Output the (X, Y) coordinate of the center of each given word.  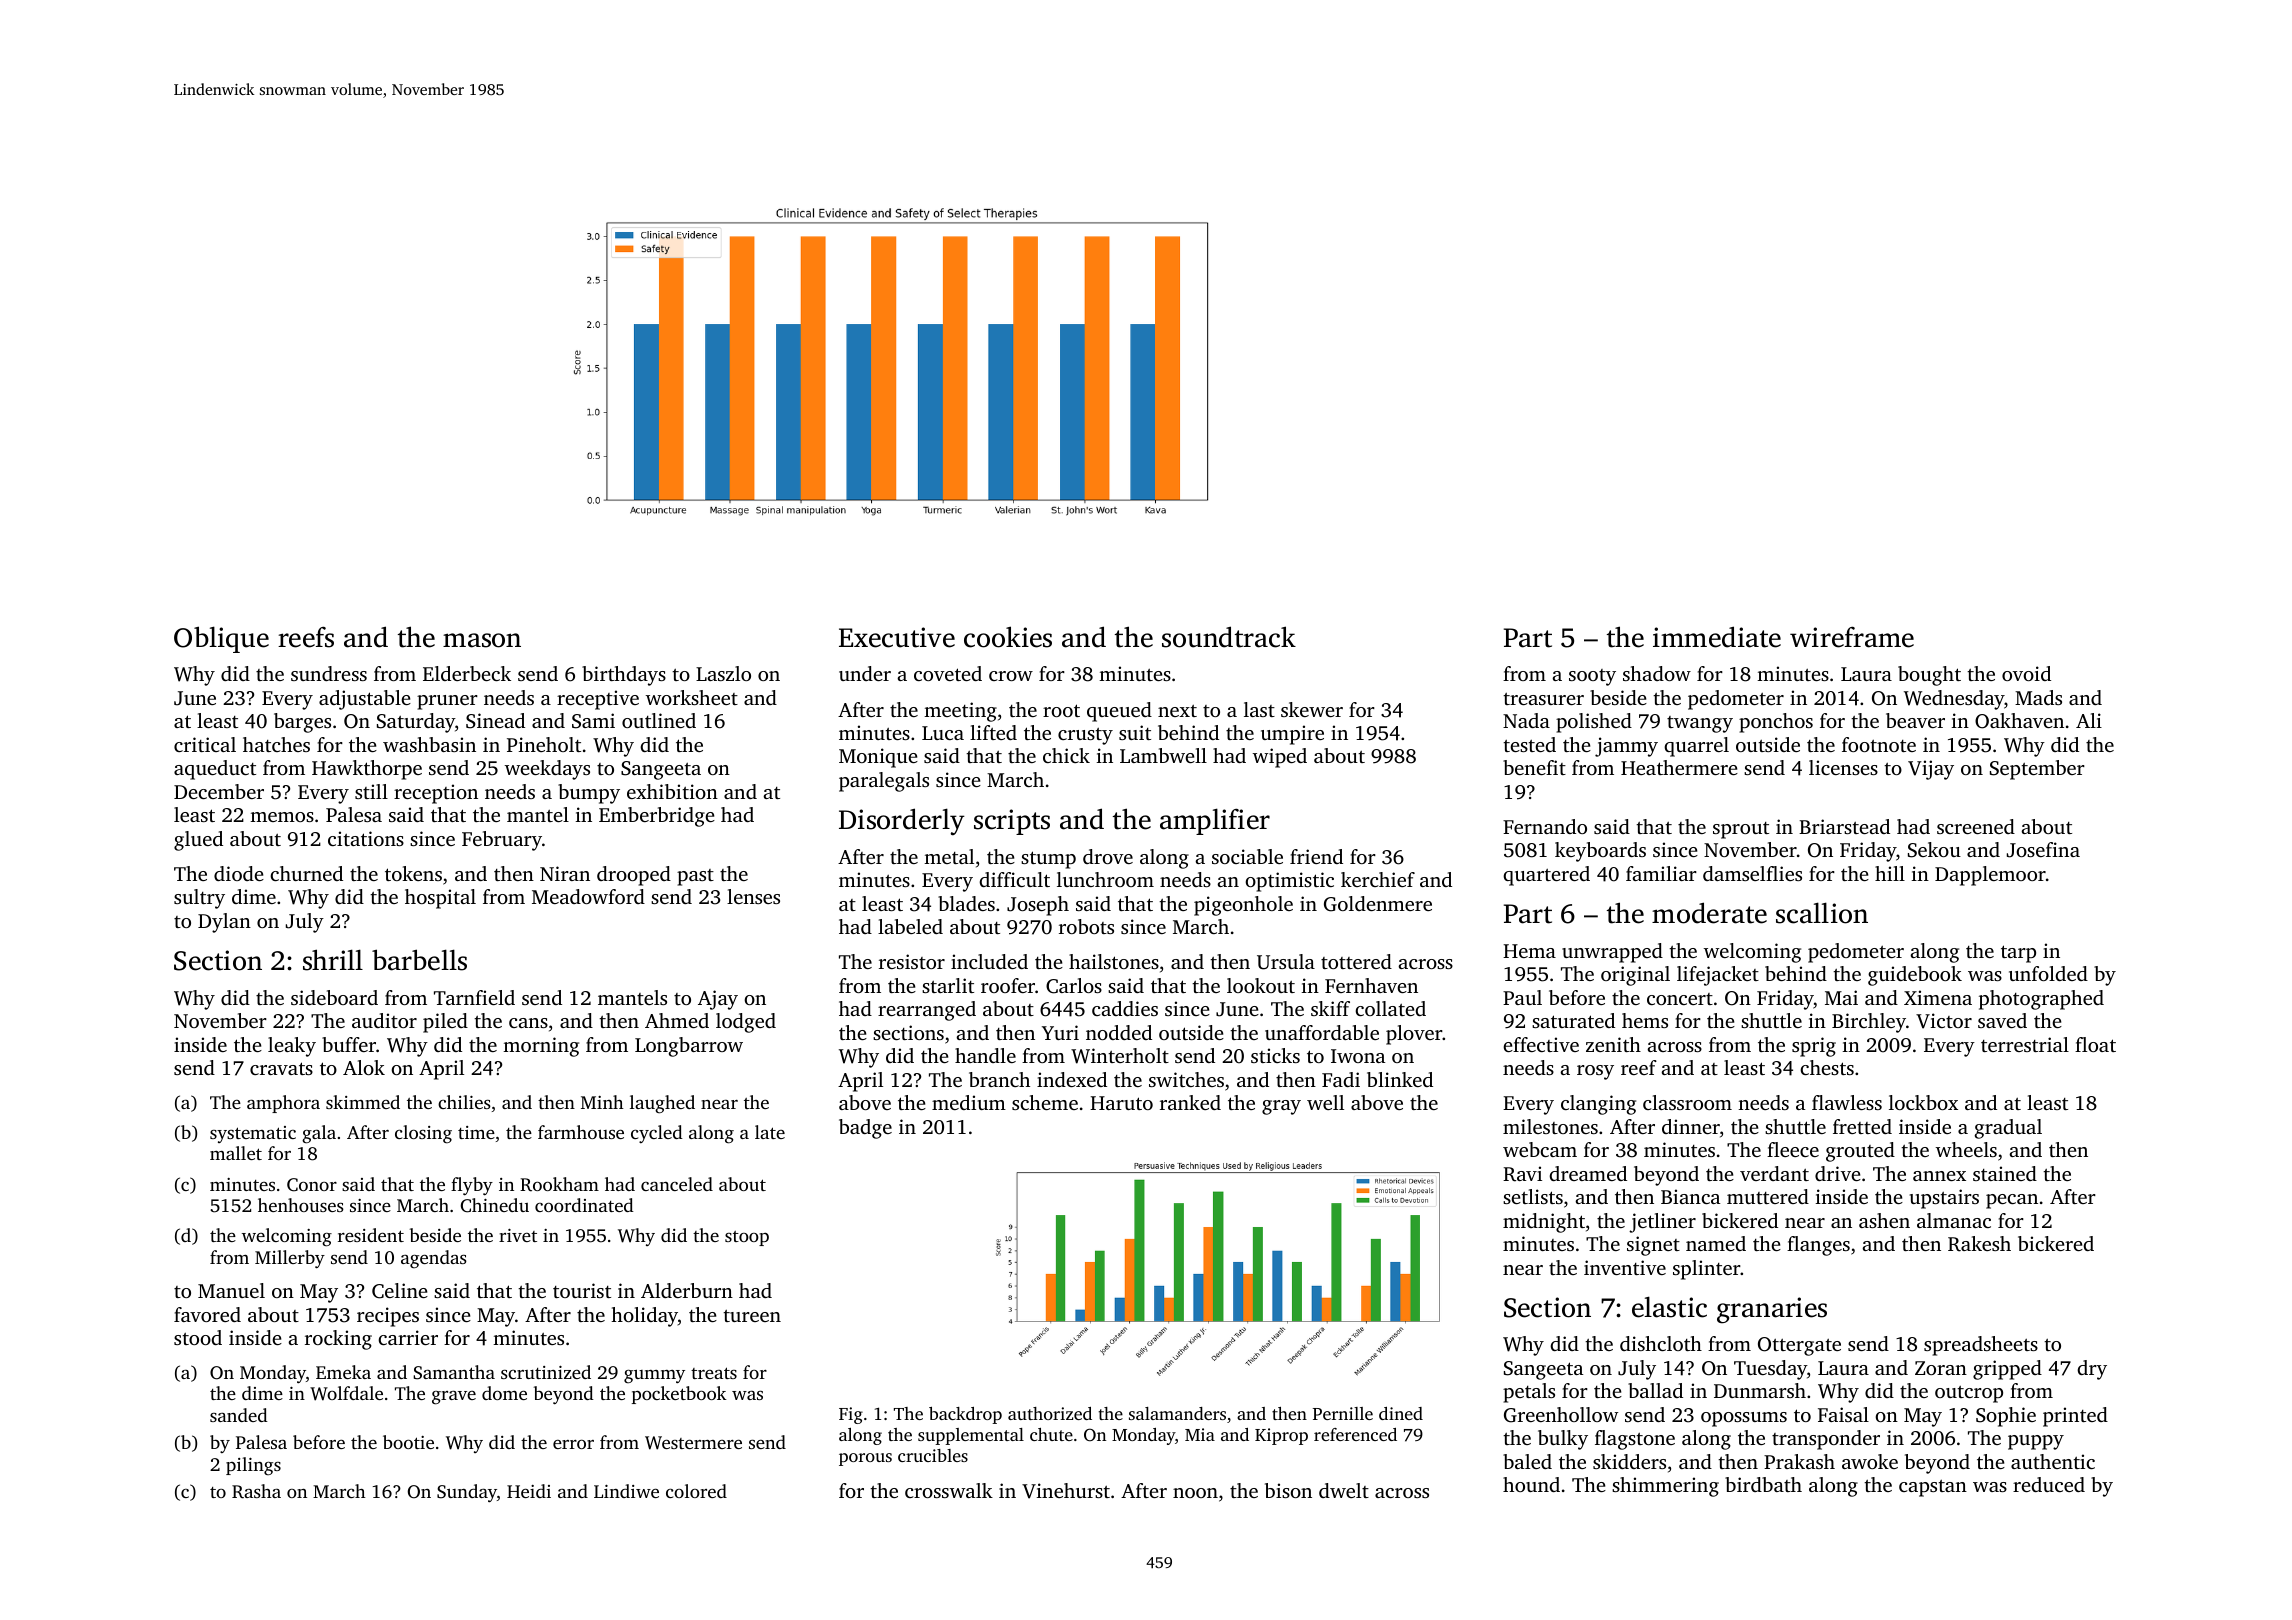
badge (865, 1129)
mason (482, 640)
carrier (408, 1337)
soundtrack (1229, 637)
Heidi (529, 1491)
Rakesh (1979, 1244)
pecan (2012, 1201)
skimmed (363, 1102)
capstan (1933, 1488)
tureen (752, 1316)
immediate (1717, 637)
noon (1195, 1493)
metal (949, 856)
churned (306, 873)
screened (1976, 826)
